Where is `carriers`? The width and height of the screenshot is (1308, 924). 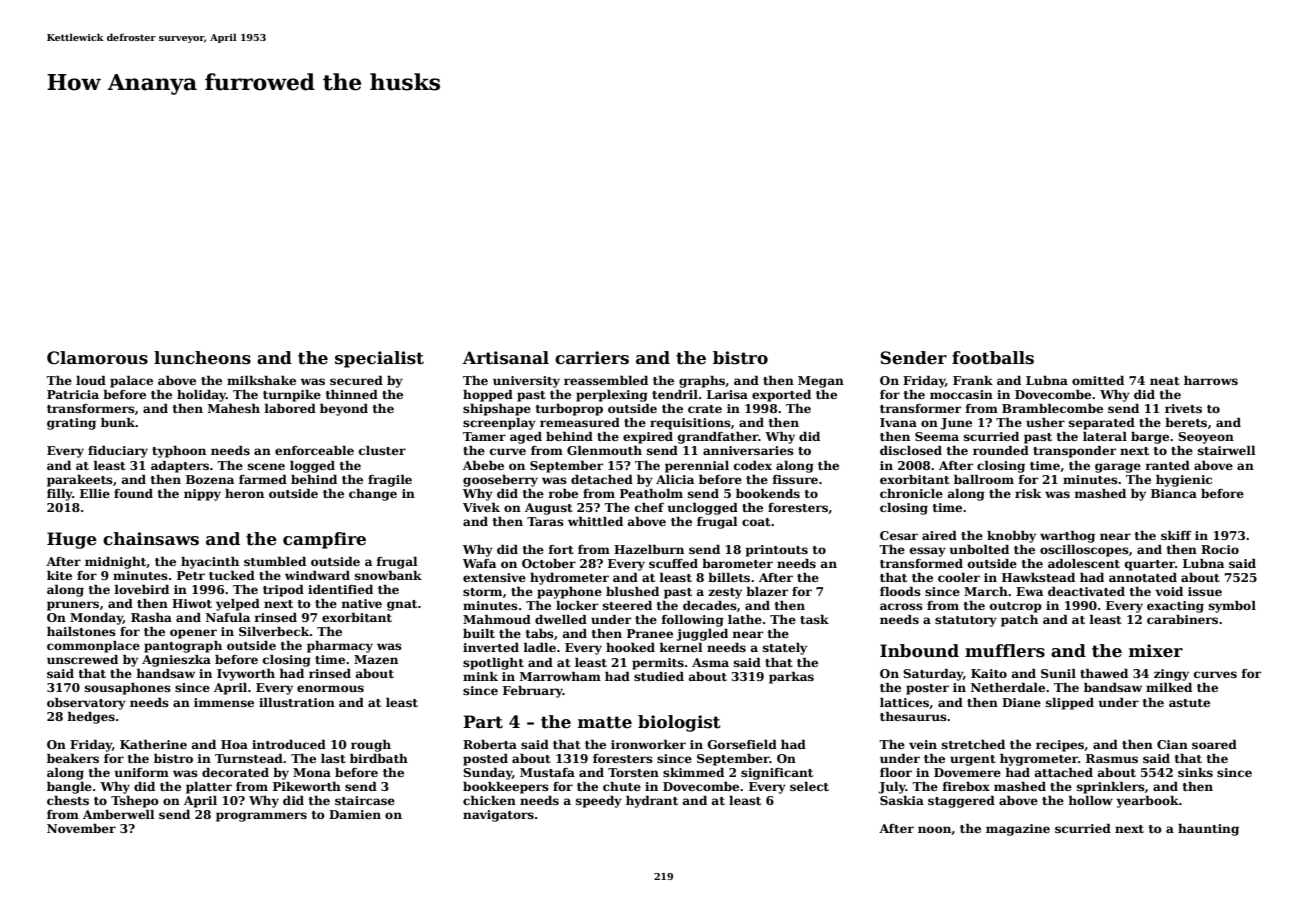
carriers is located at coordinates (592, 358).
